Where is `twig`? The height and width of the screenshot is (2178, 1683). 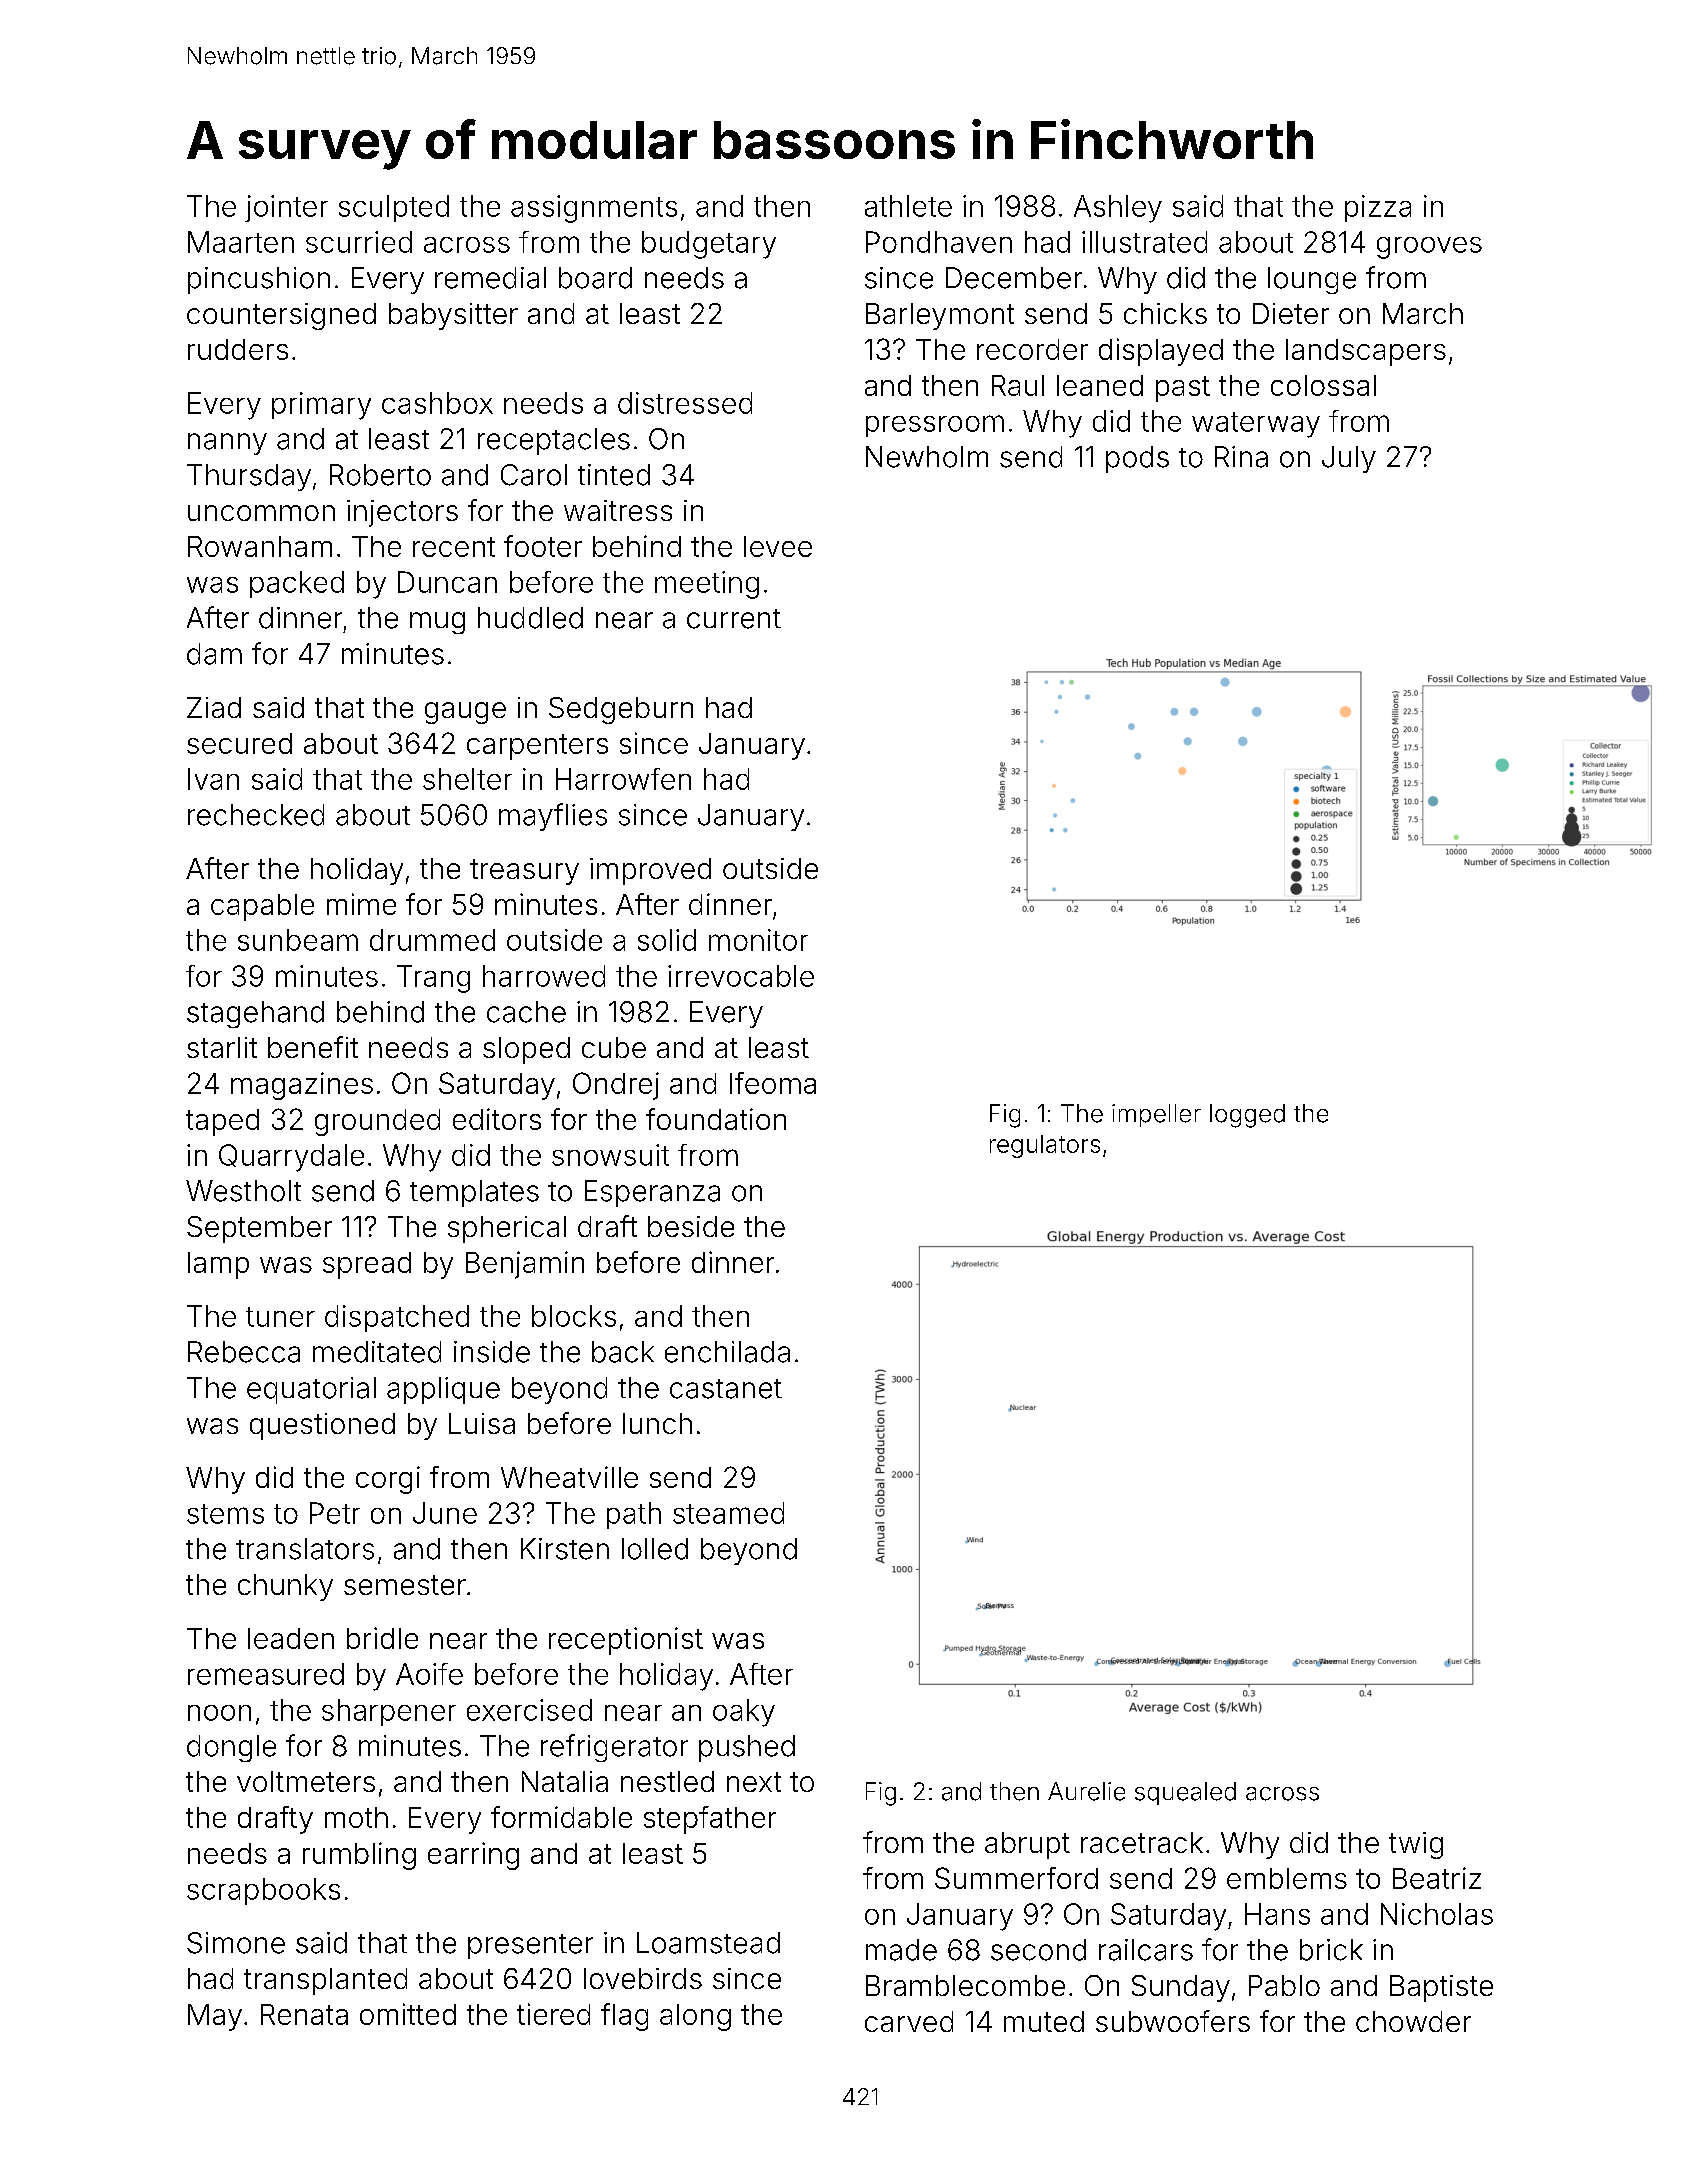
twig is located at coordinates (1416, 1845).
